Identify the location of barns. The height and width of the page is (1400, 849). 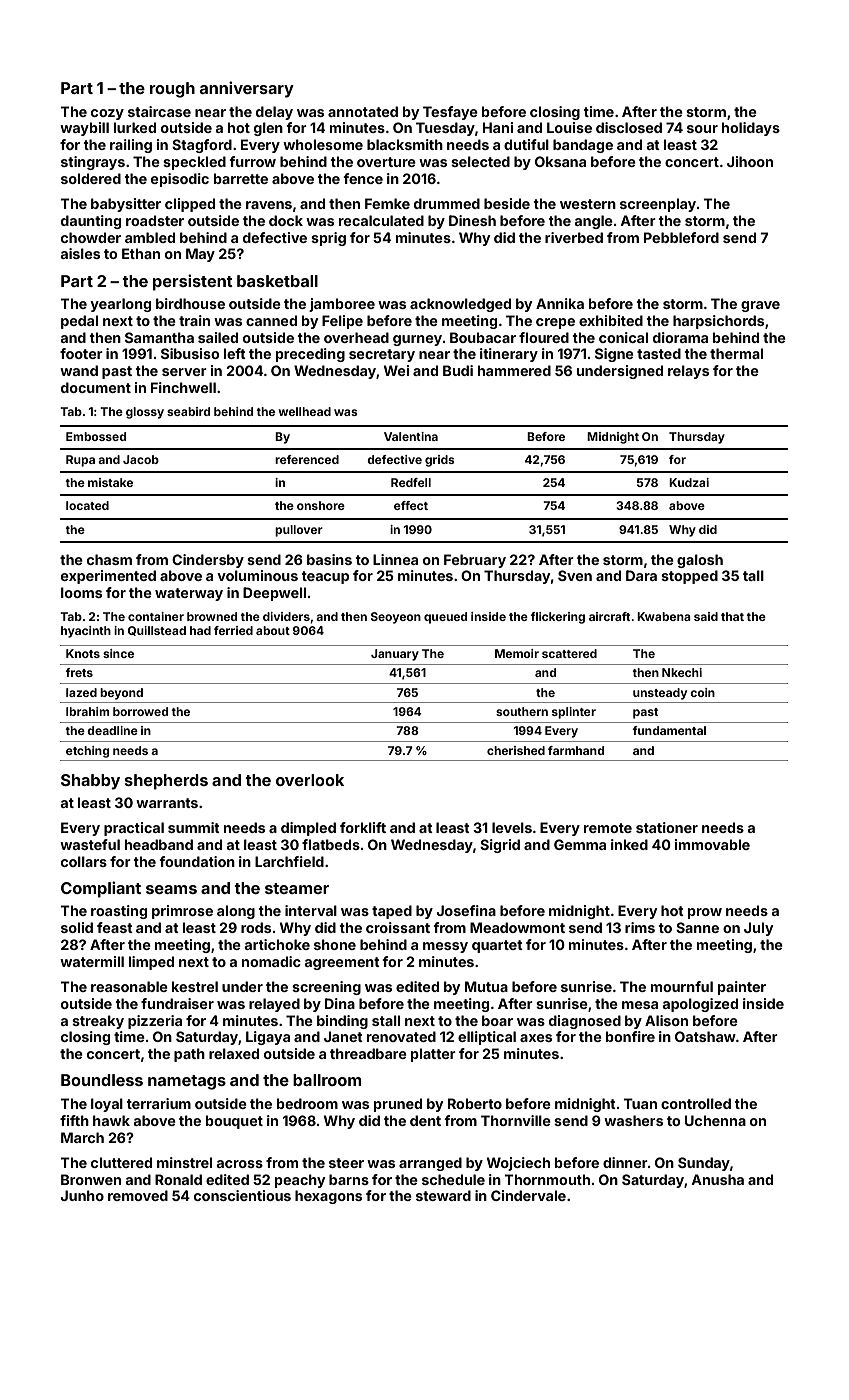
(349, 1179).
